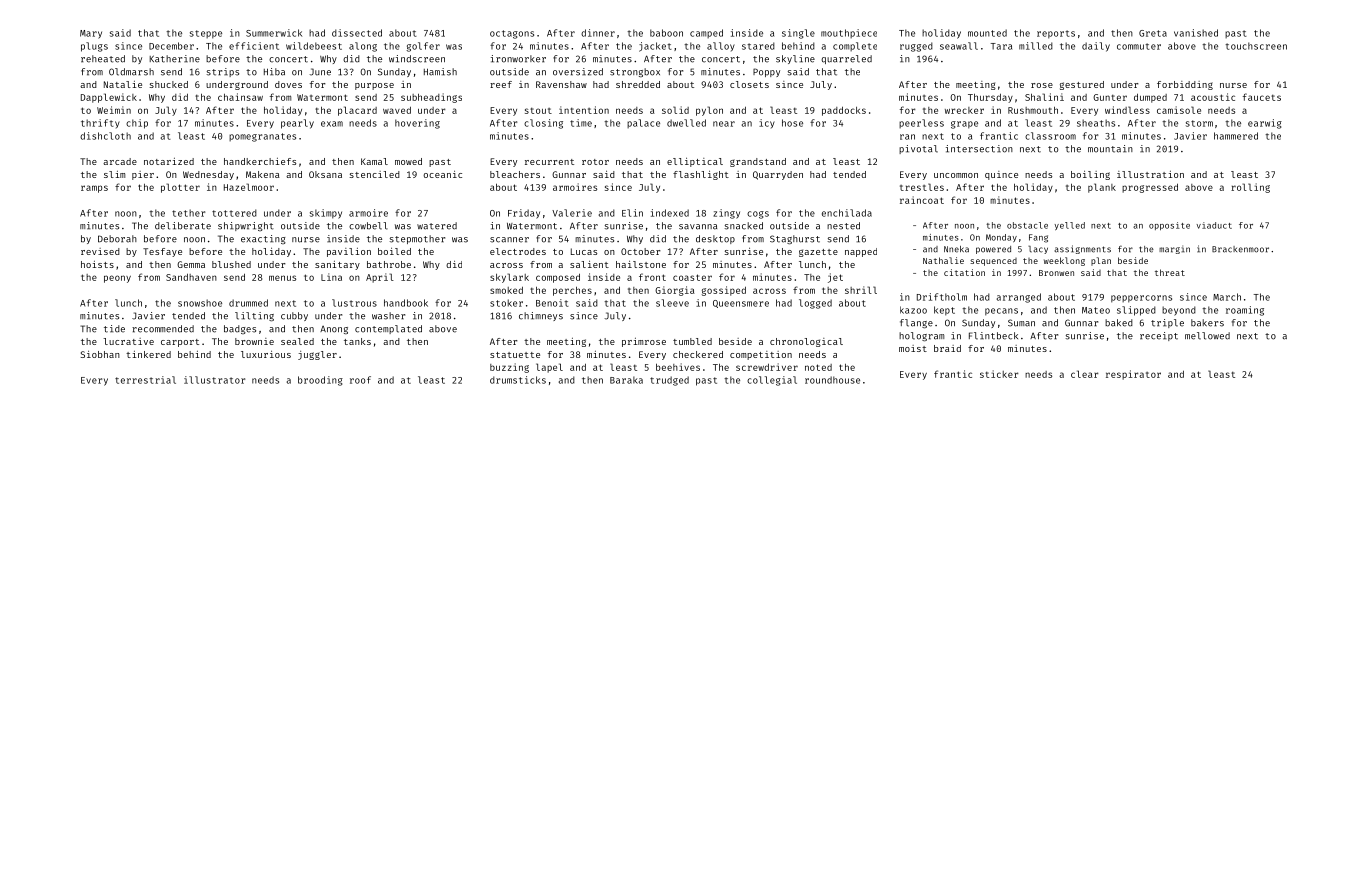 The image size is (1372, 887). I want to click on milled, so click(1036, 46).
